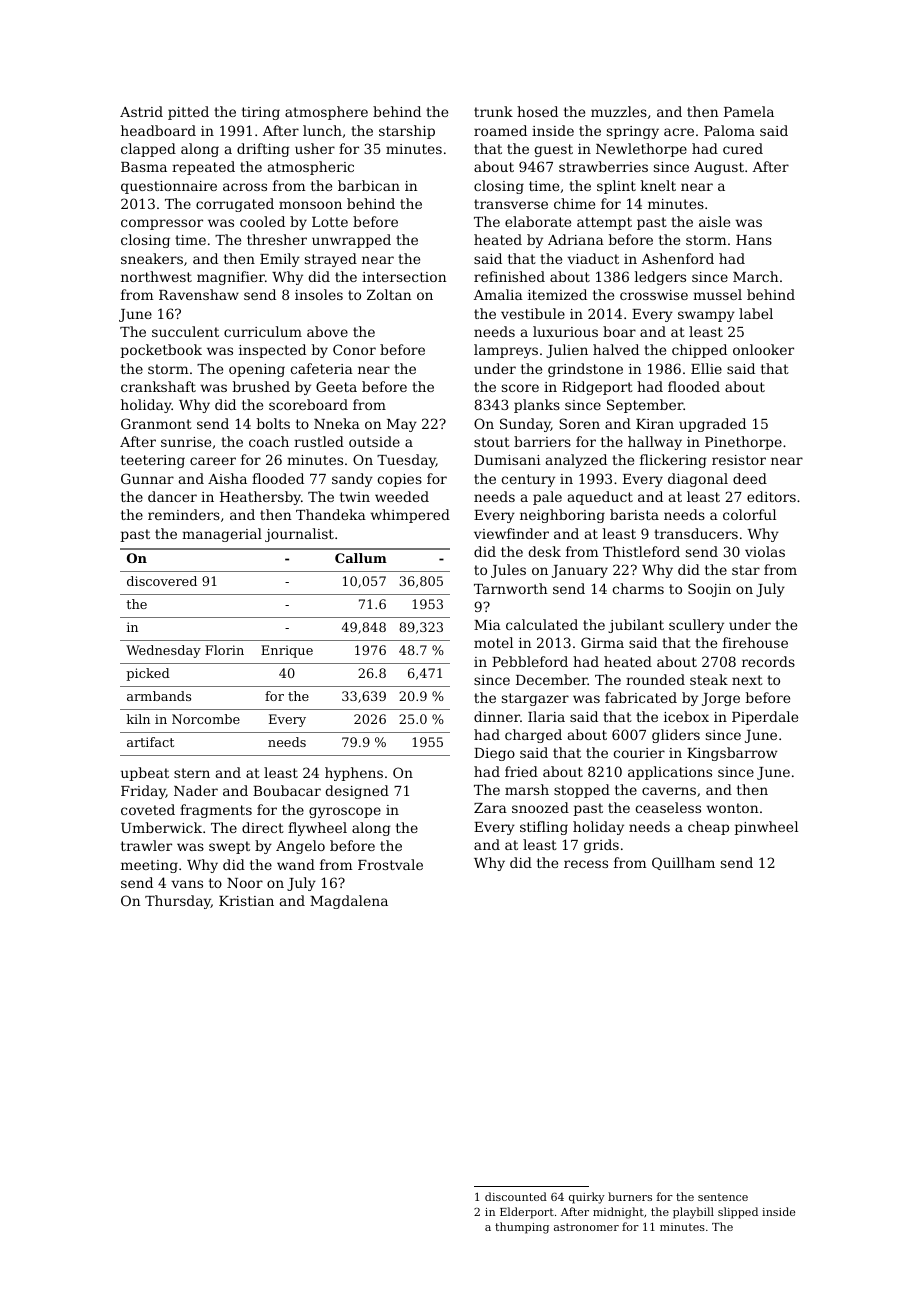 Image resolution: width=924 pixels, height=1308 pixels. Describe the element at coordinates (676, 736) in the screenshot. I see `gliders` at that location.
